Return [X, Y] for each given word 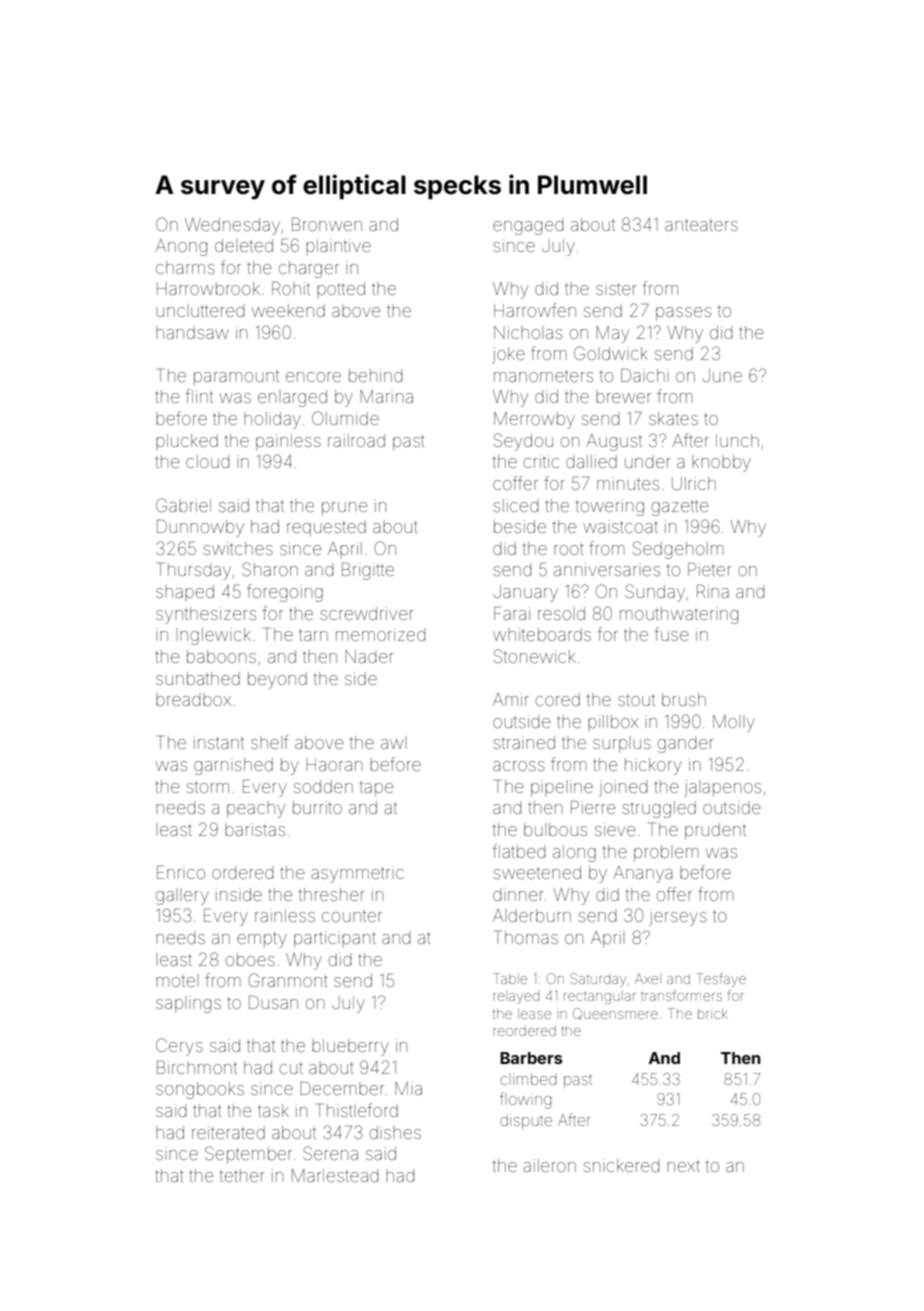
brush [684, 699]
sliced [516, 505]
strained [524, 742]
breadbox [193, 699]
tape [376, 789]
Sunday [655, 593]
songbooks [200, 1090]
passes [683, 314]
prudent [715, 831]
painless [288, 442]
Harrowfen [535, 310]
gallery [182, 896]
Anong [181, 247]
